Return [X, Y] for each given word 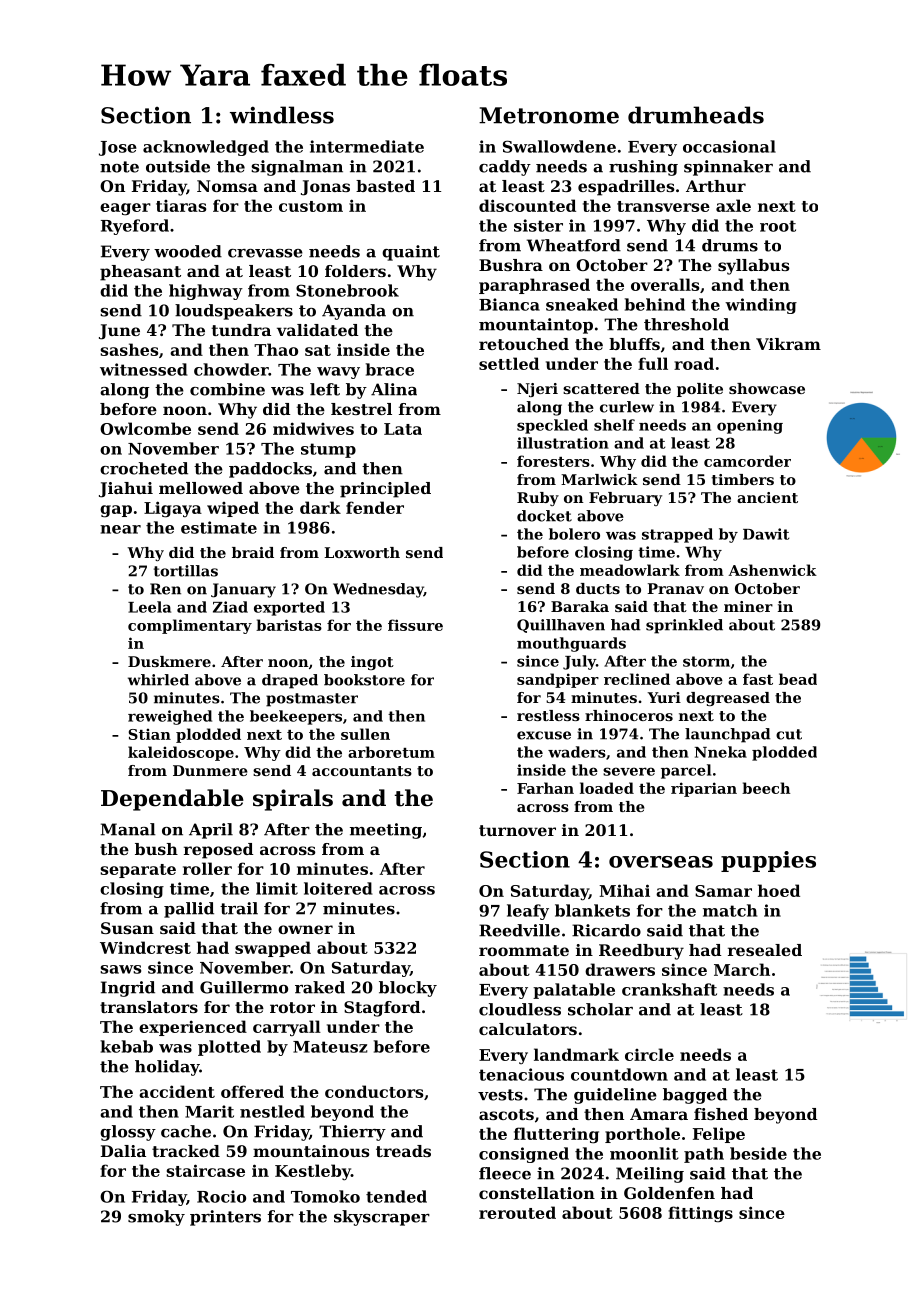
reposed [218, 851]
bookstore [364, 680]
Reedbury [641, 952]
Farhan [545, 788]
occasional [729, 146]
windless [282, 115]
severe [629, 771]
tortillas [186, 571]
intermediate [367, 146]
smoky [156, 1218]
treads [403, 1151]
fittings [700, 1214]
